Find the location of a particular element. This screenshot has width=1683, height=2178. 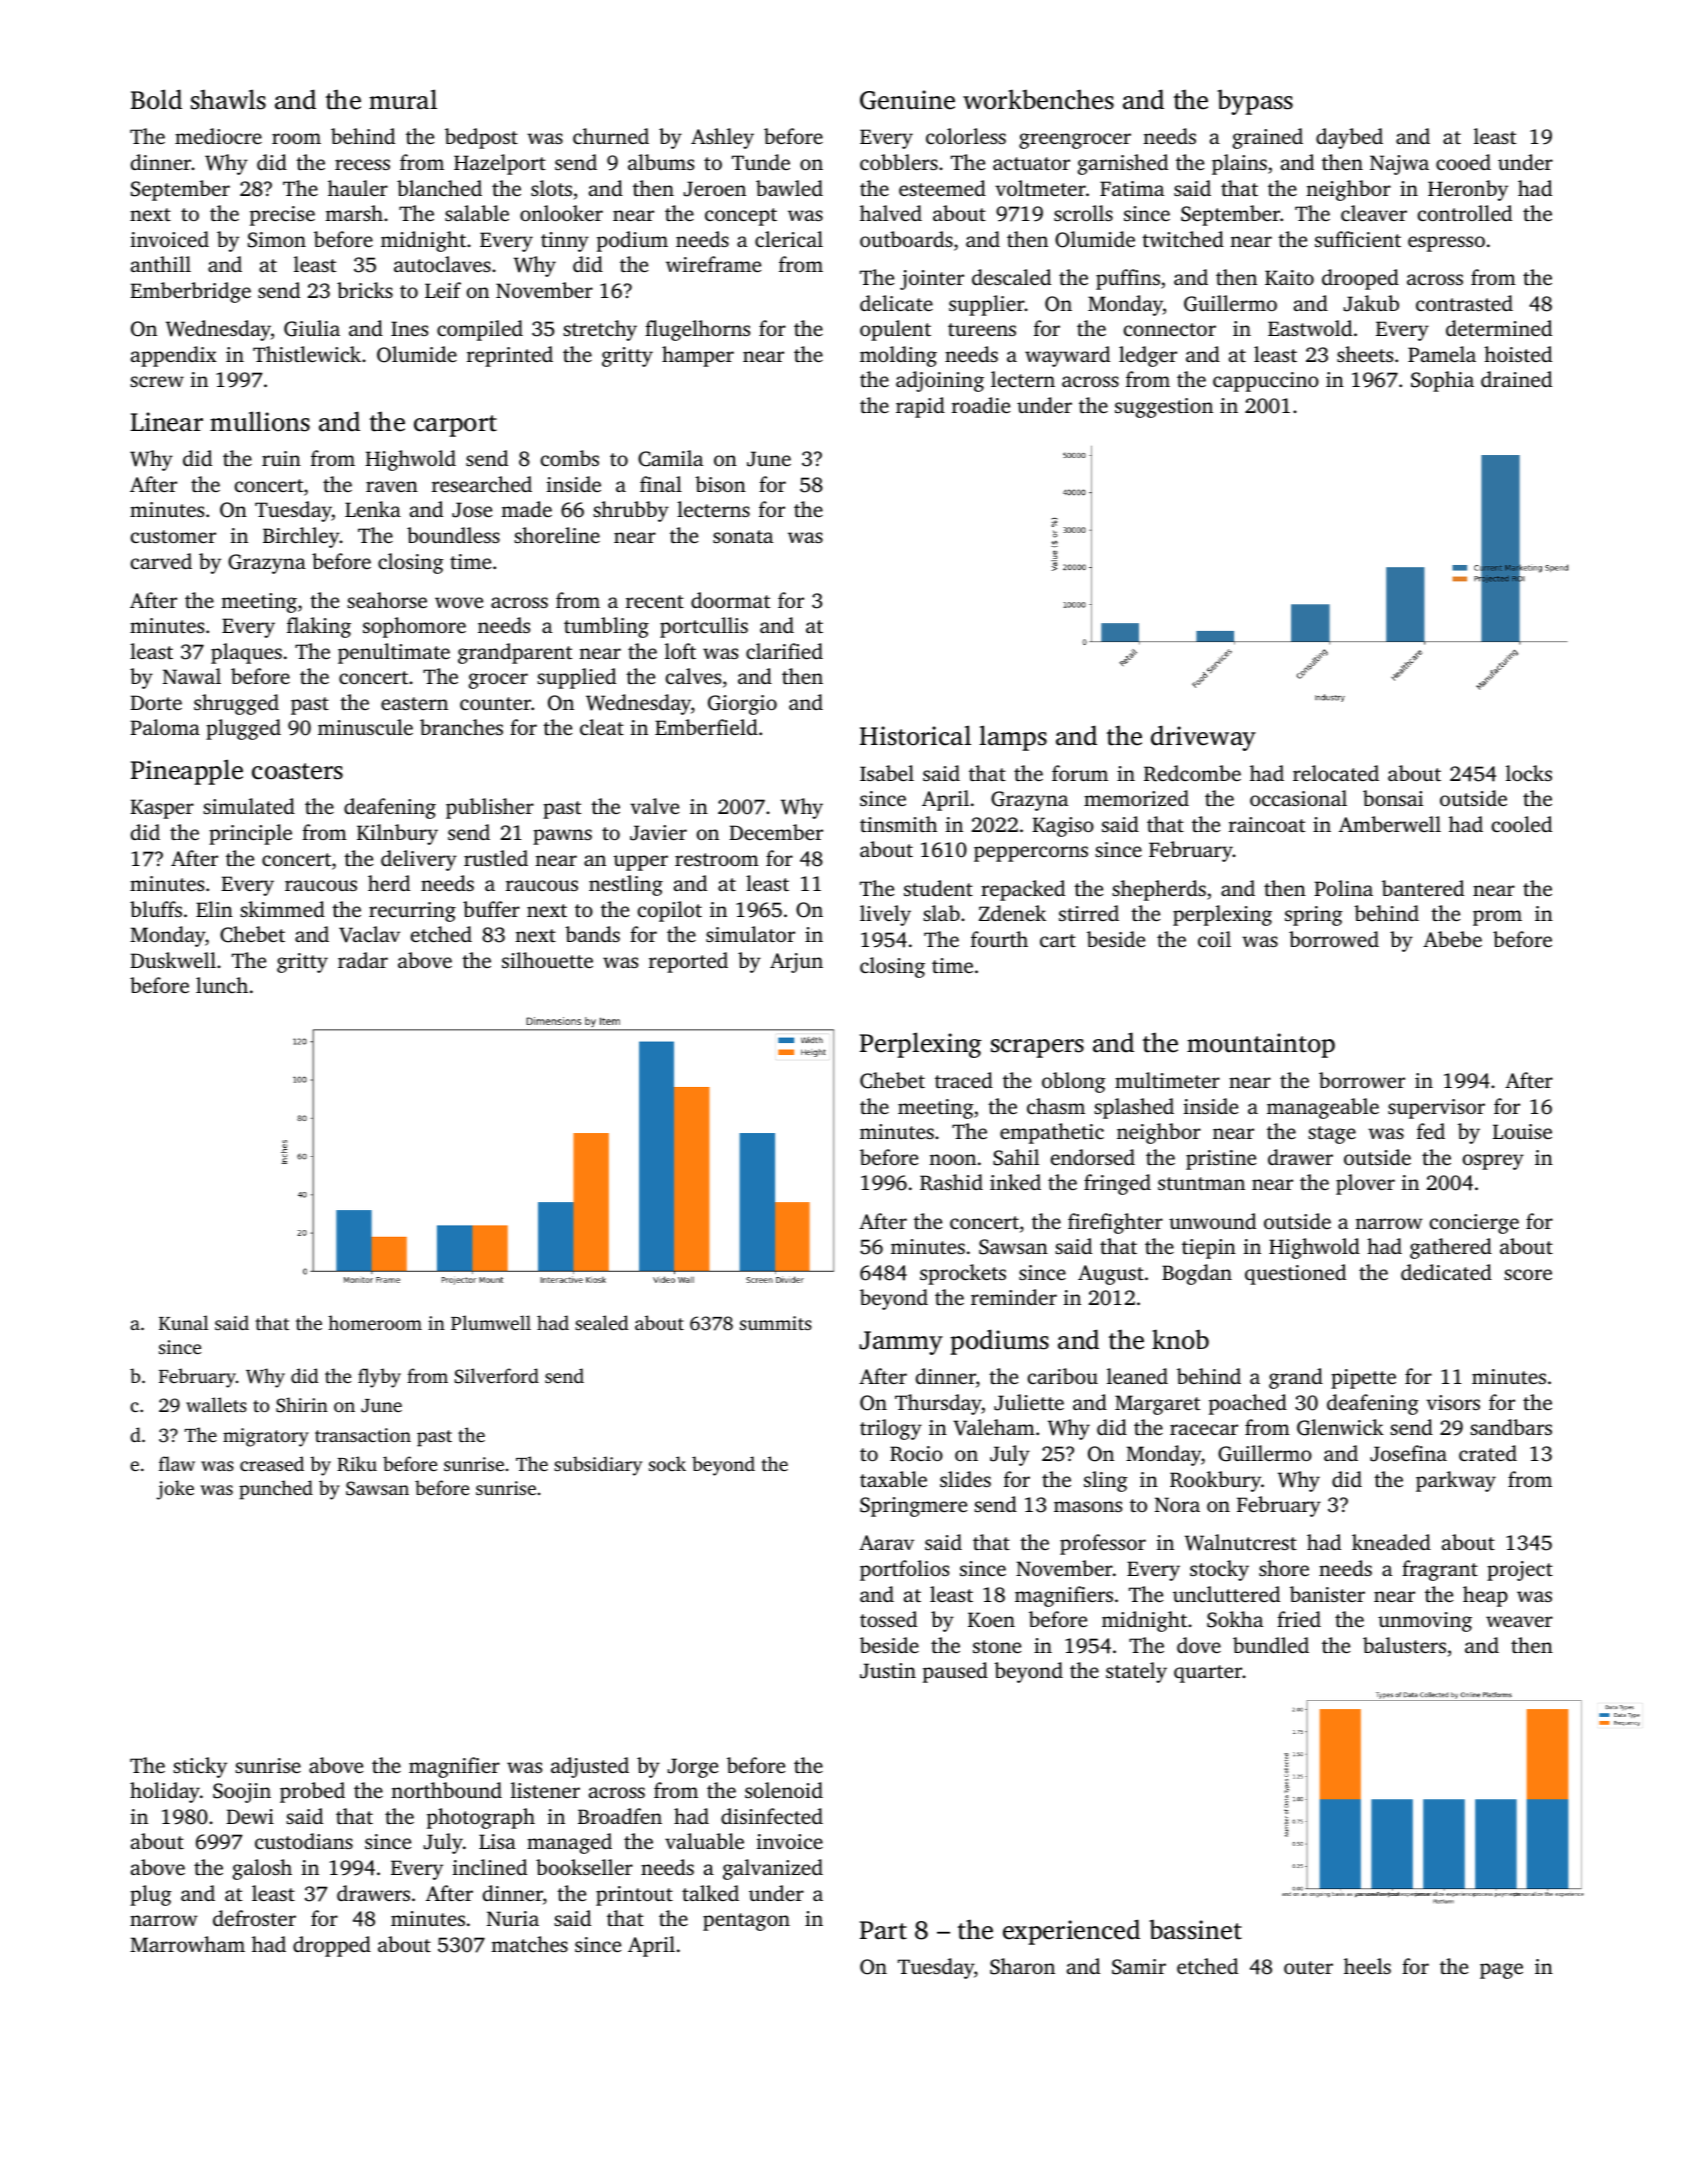

reported is located at coordinates (688, 962).
